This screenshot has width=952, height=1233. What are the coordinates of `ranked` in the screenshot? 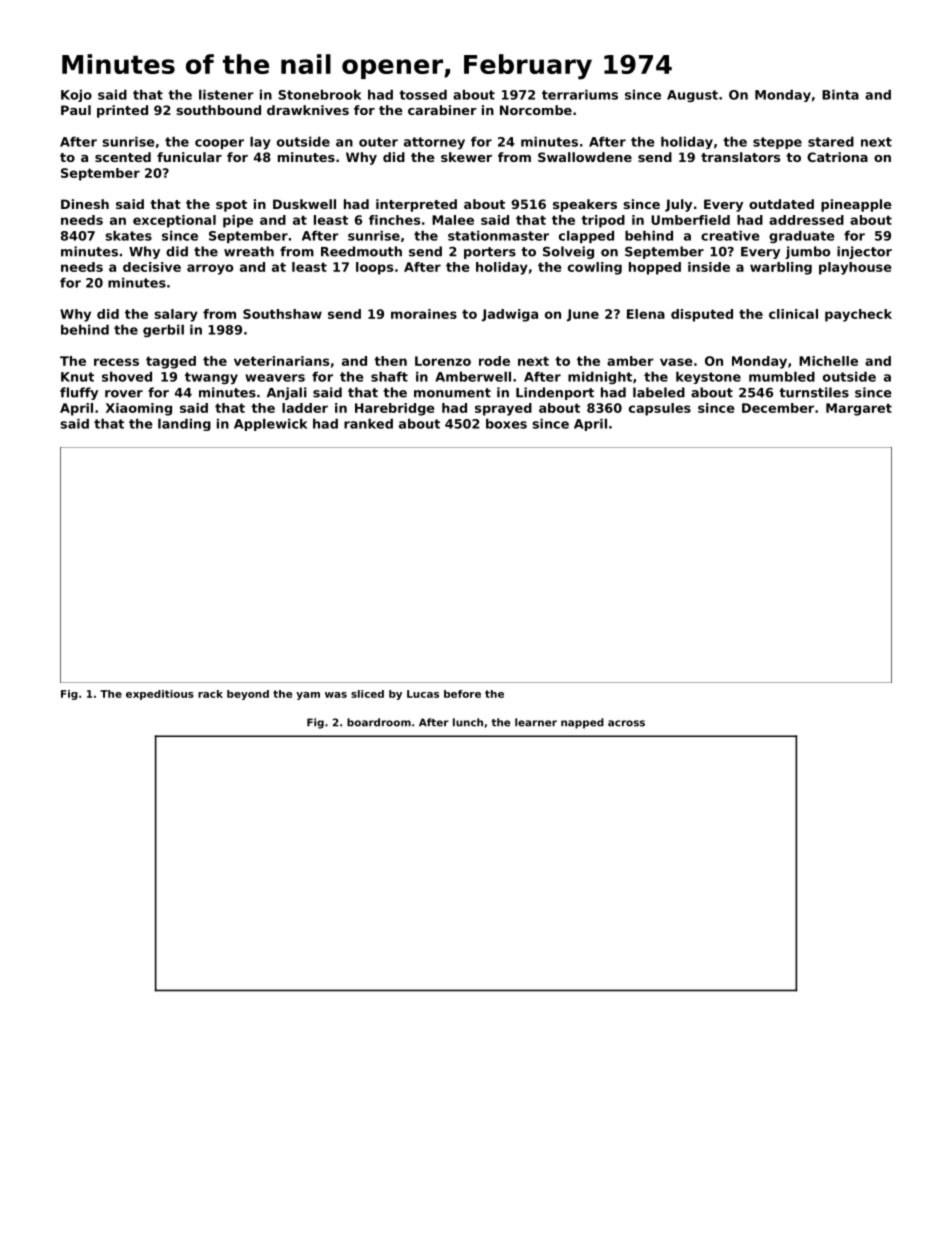 It's located at (368, 423).
